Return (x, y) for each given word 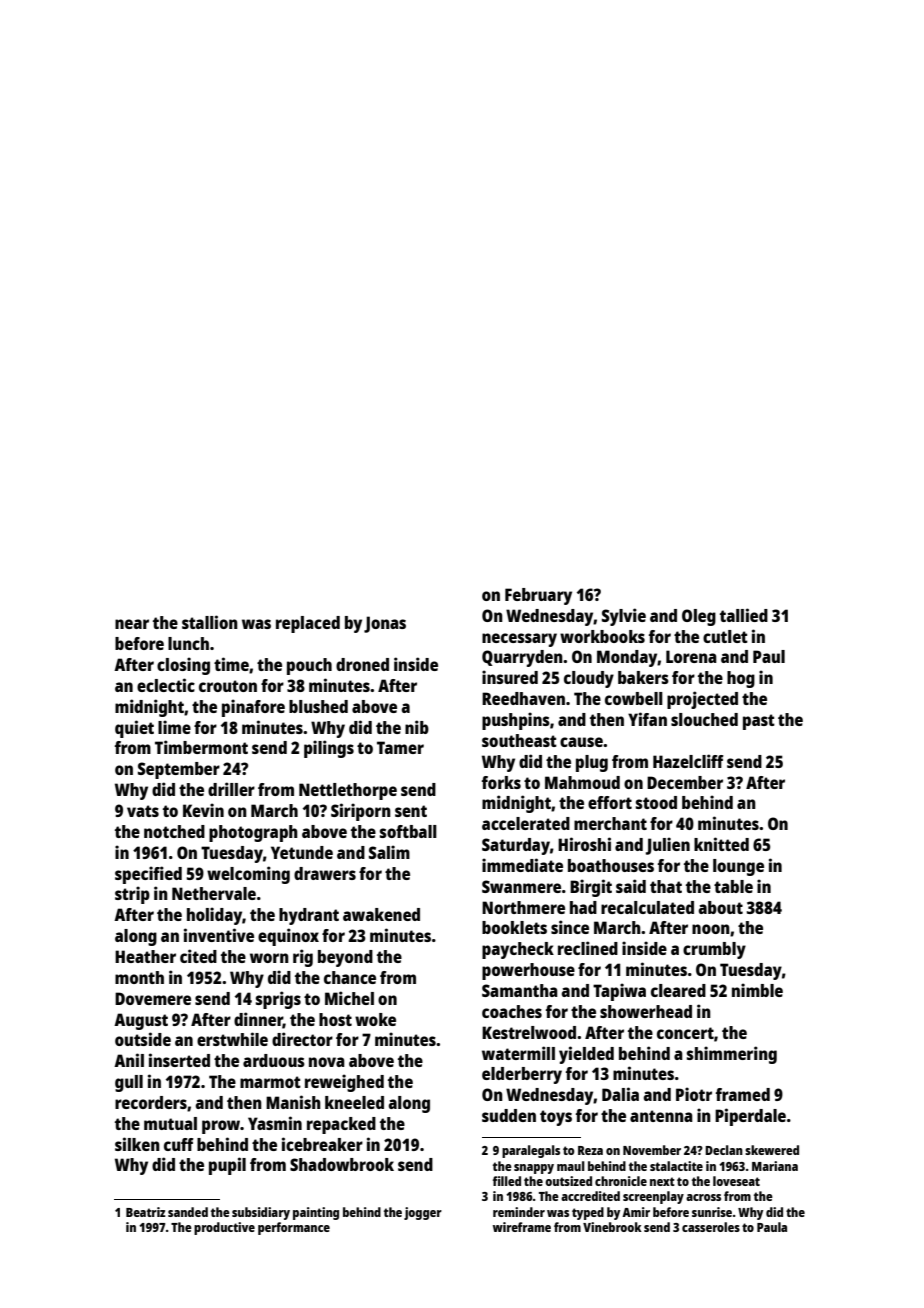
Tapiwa (619, 992)
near (132, 624)
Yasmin (275, 1123)
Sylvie (624, 617)
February (538, 596)
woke (375, 1019)
